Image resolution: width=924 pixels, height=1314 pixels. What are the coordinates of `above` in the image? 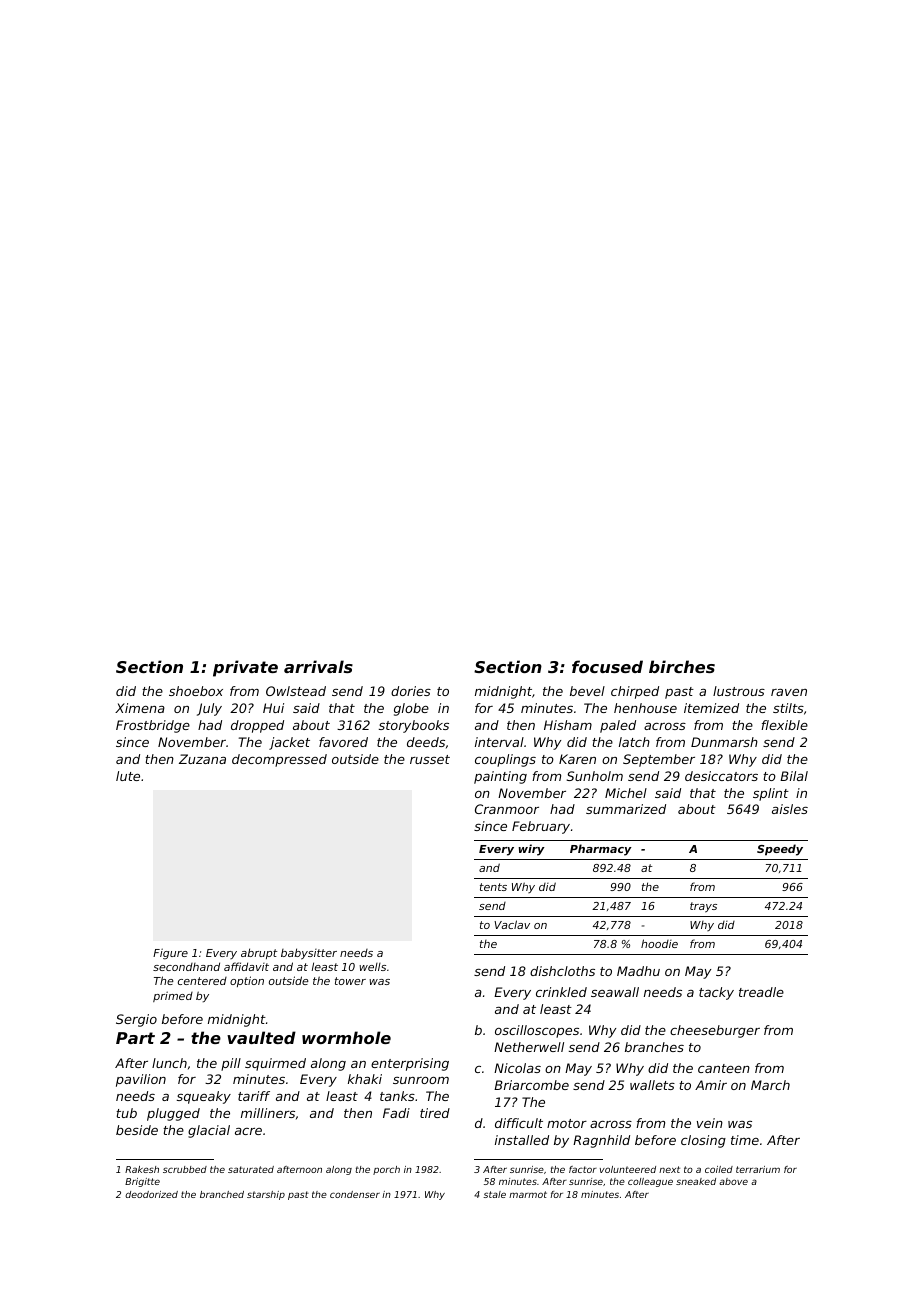 It's located at (733, 1181).
